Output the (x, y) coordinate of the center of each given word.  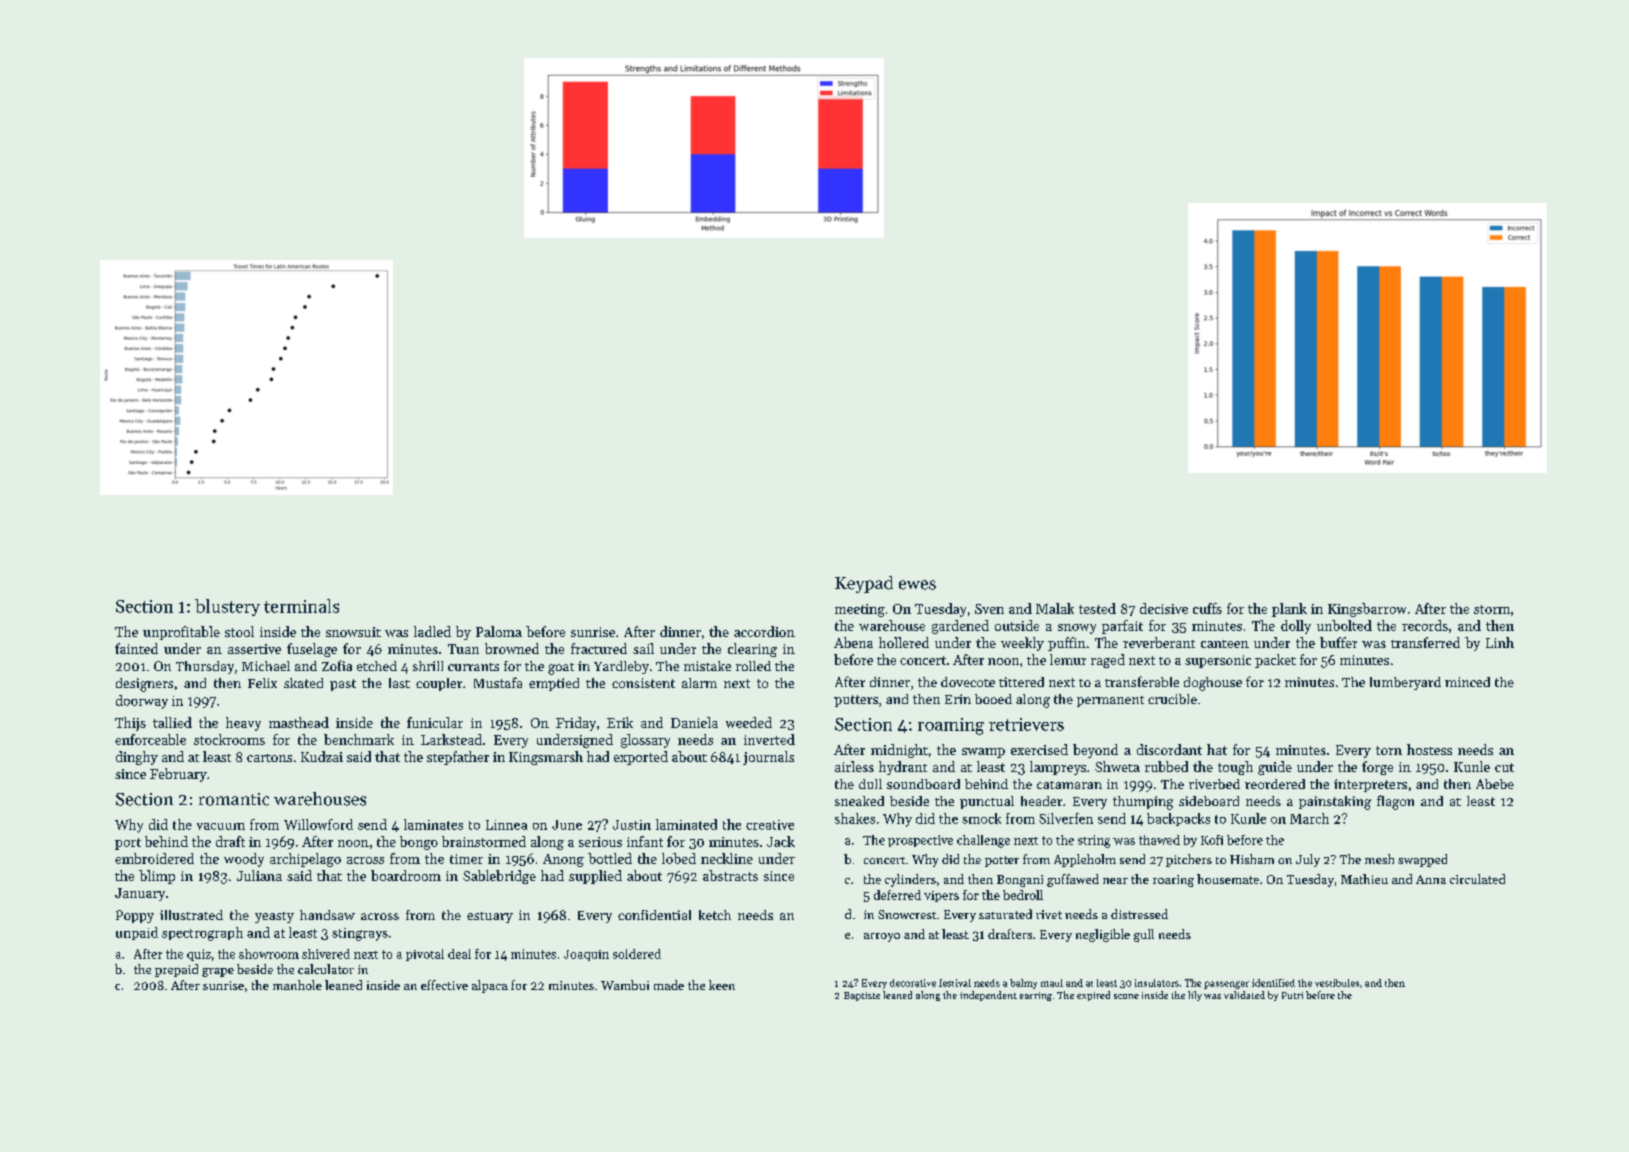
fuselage (312, 650)
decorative (913, 983)
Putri (1292, 995)
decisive (1164, 608)
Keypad (864, 584)
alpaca (490, 986)
